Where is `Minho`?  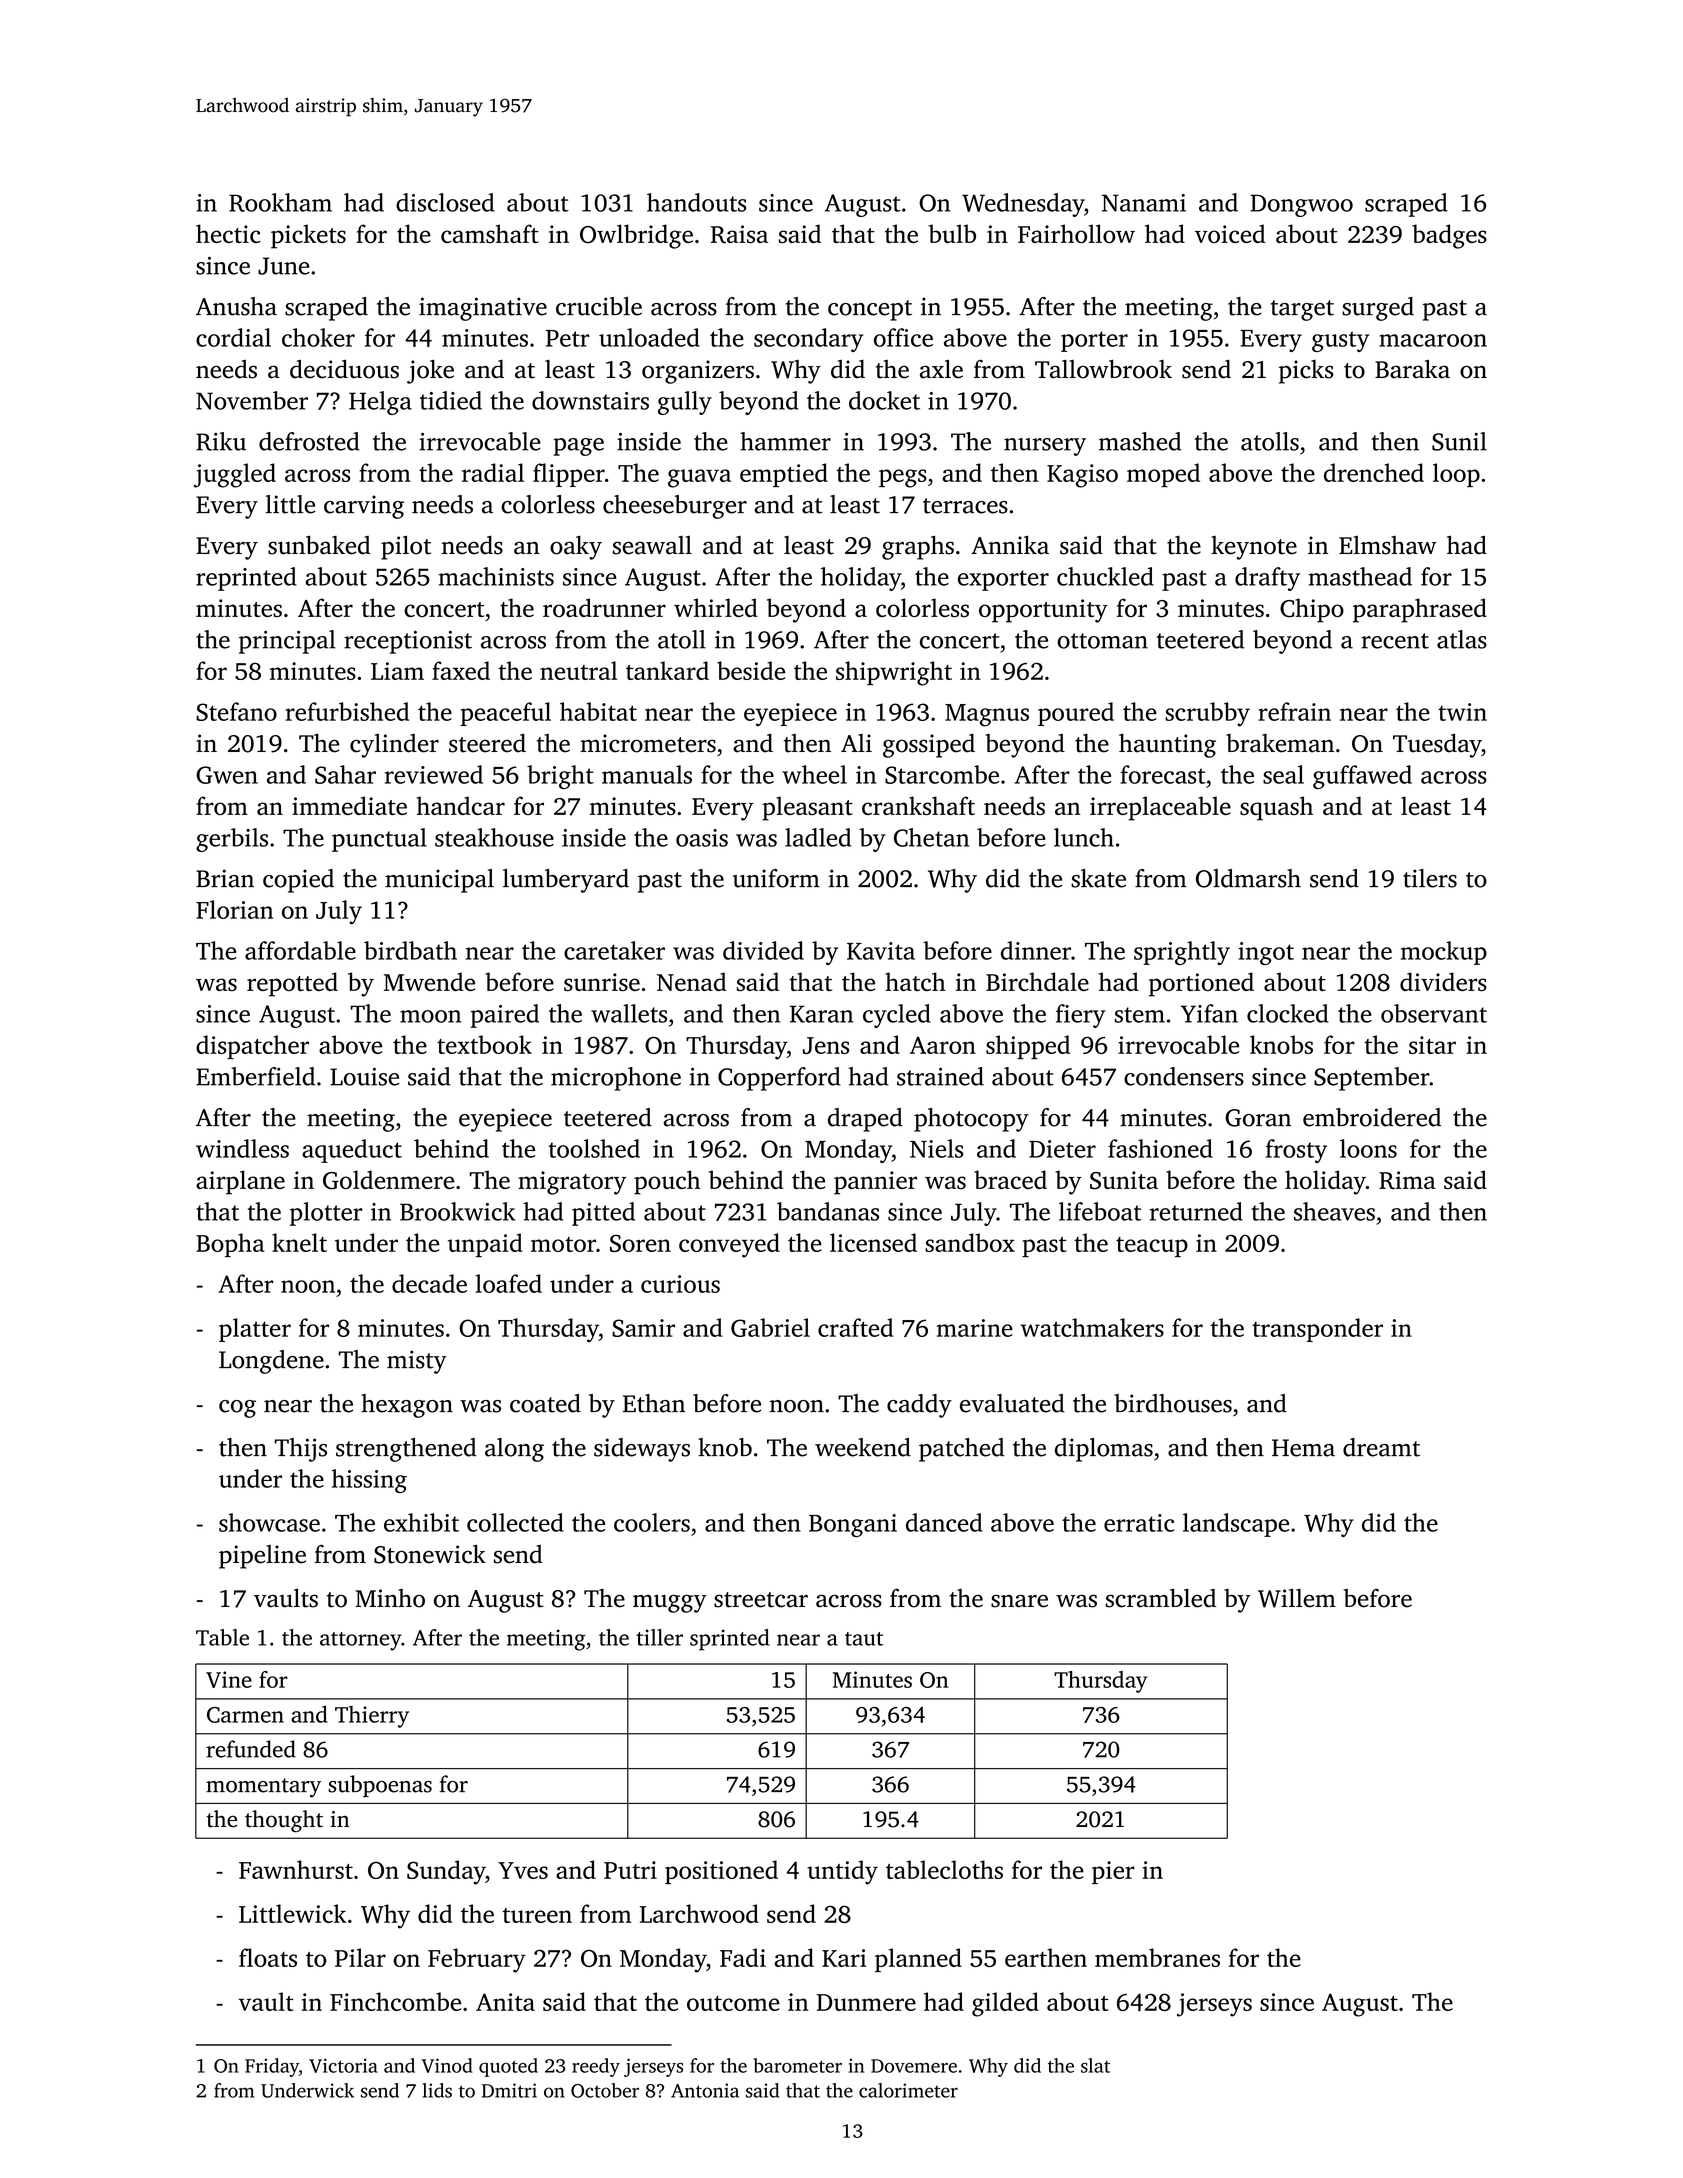 Minho is located at coordinates (390, 1598).
